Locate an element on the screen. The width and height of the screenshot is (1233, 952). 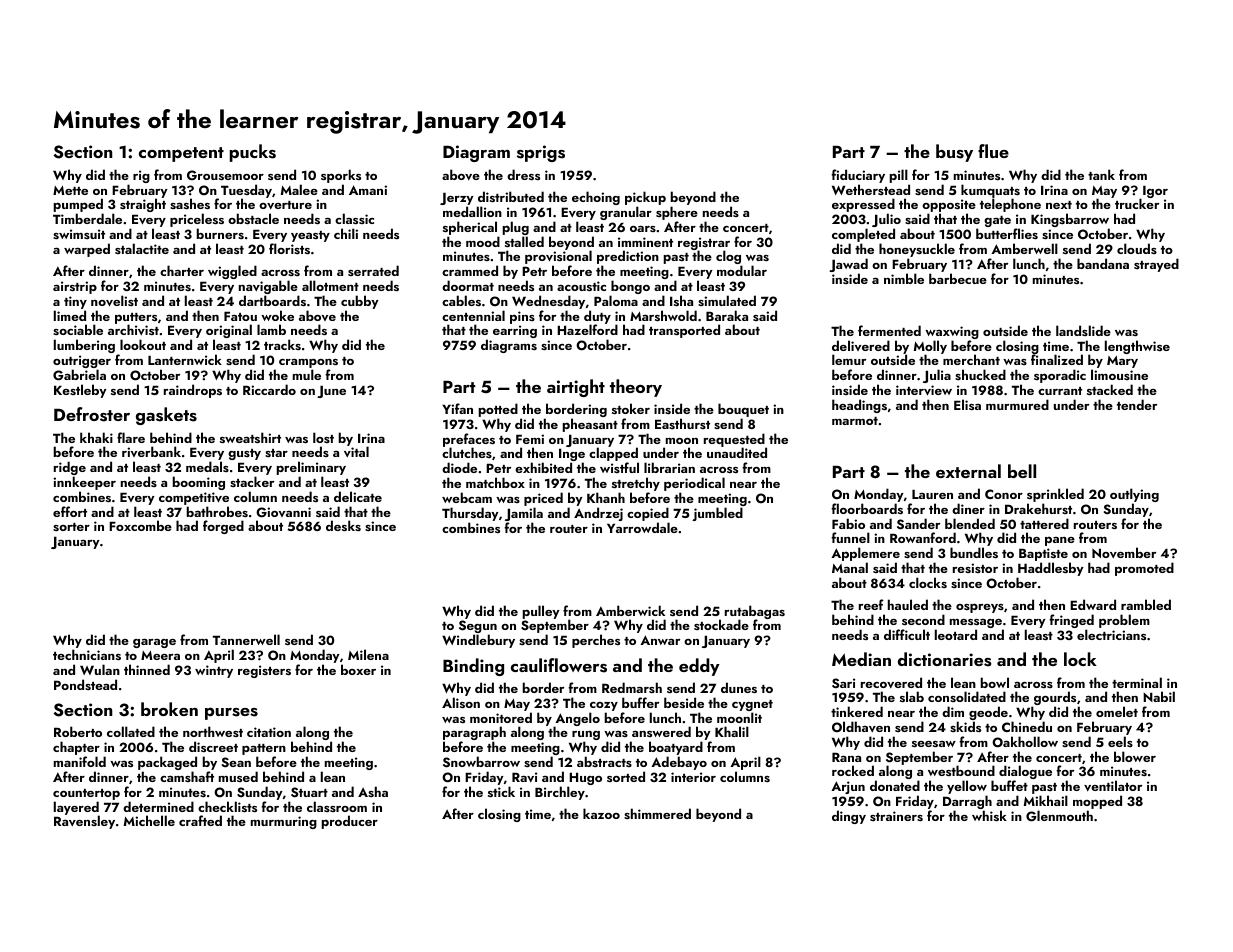
expressed is located at coordinates (863, 206).
